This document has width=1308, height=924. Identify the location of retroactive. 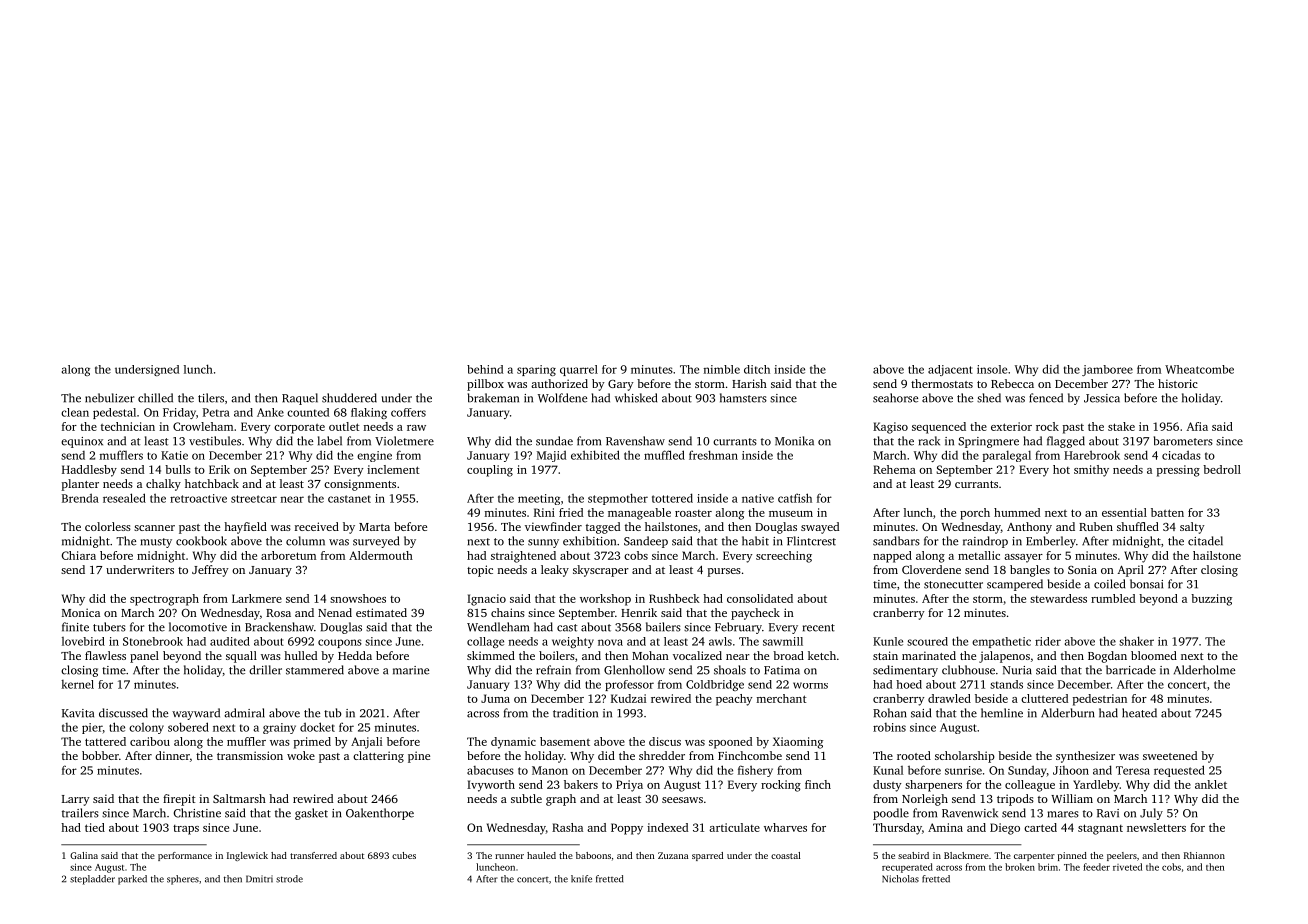
(198, 498).
